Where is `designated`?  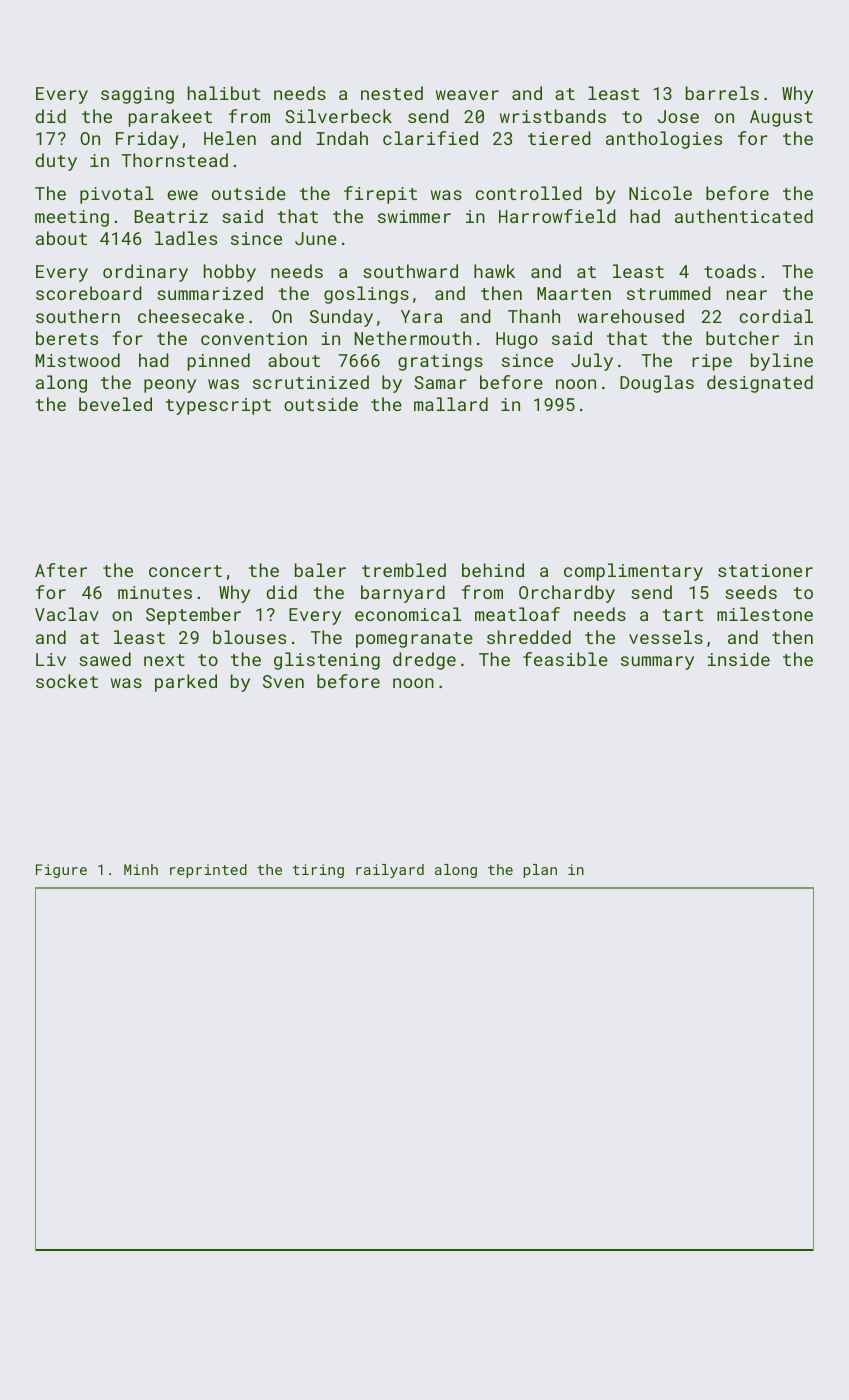 designated is located at coordinates (760, 384).
